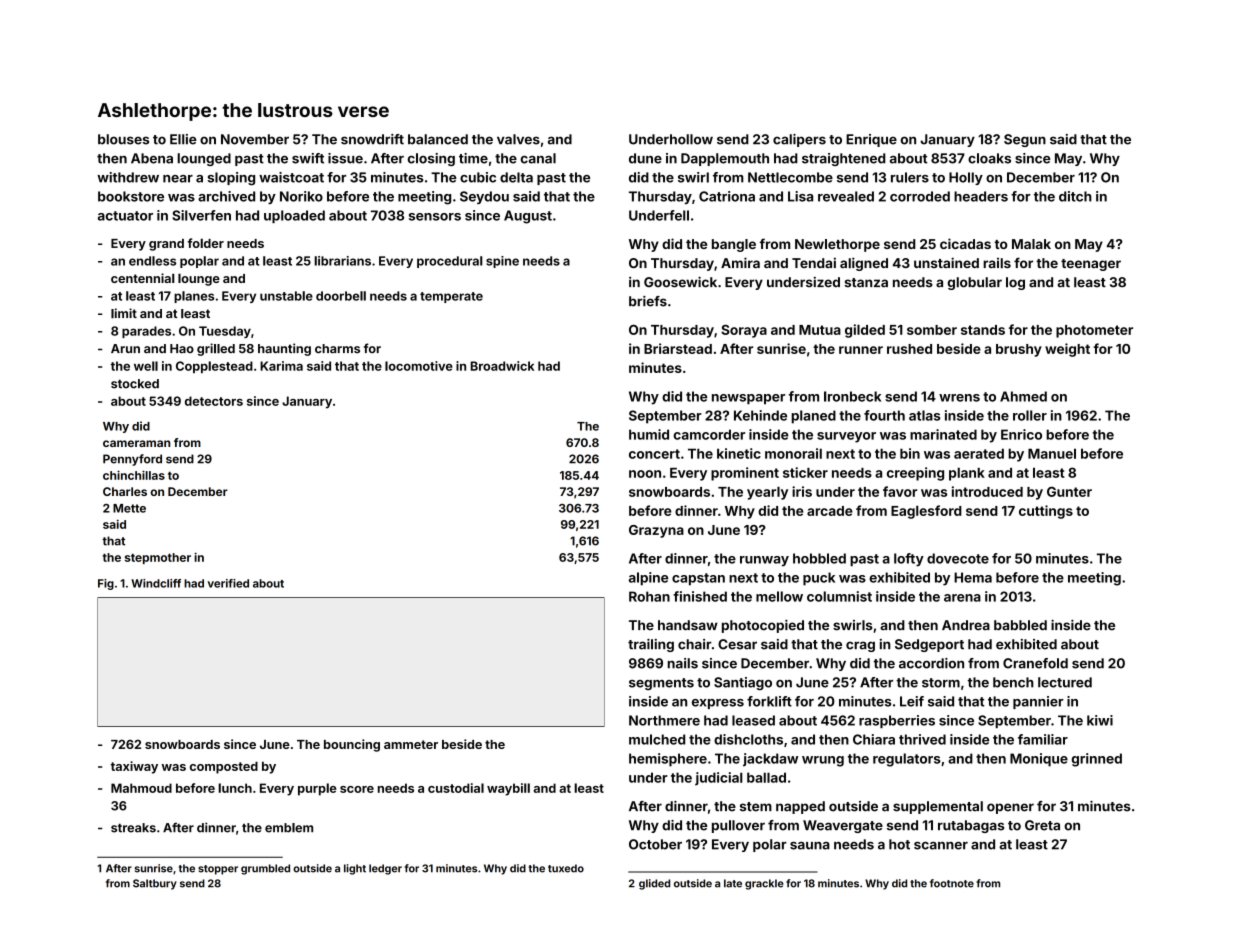  I want to click on ledger, so click(385, 869).
